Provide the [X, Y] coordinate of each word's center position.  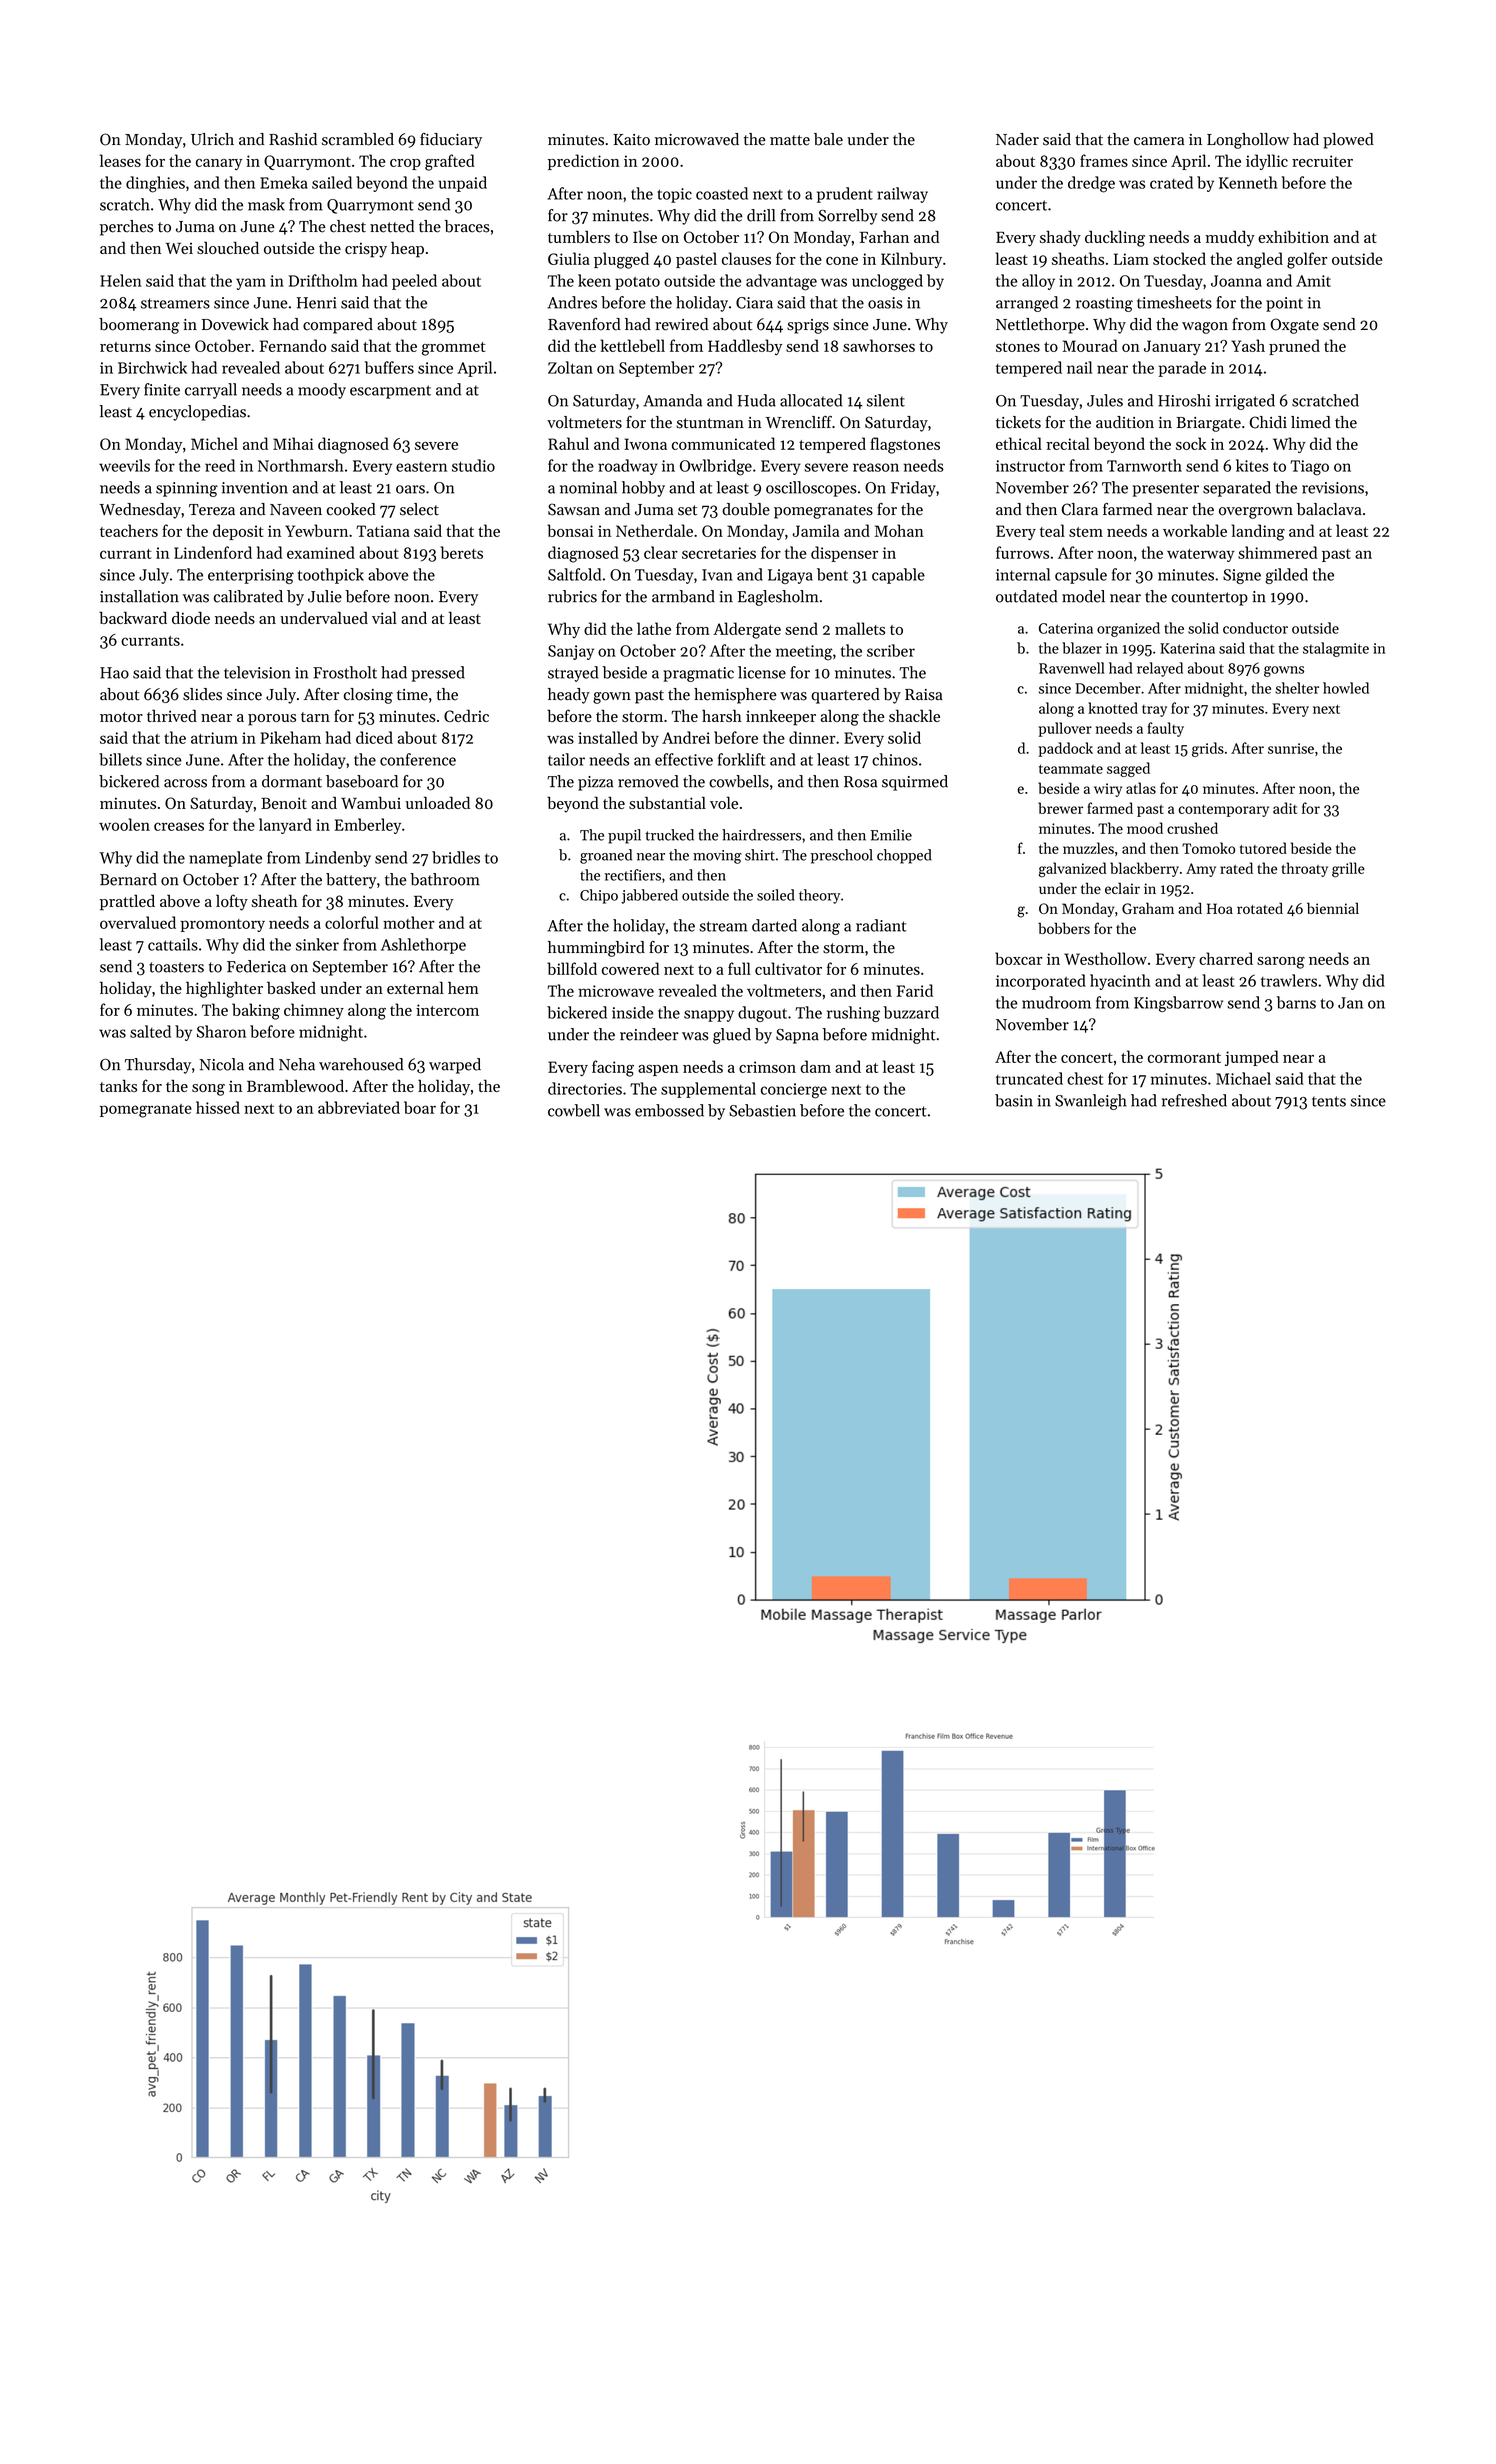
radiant [881, 925]
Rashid [293, 139]
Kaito [631, 140]
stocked [1179, 258]
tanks [118, 1085]
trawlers [1289, 980]
